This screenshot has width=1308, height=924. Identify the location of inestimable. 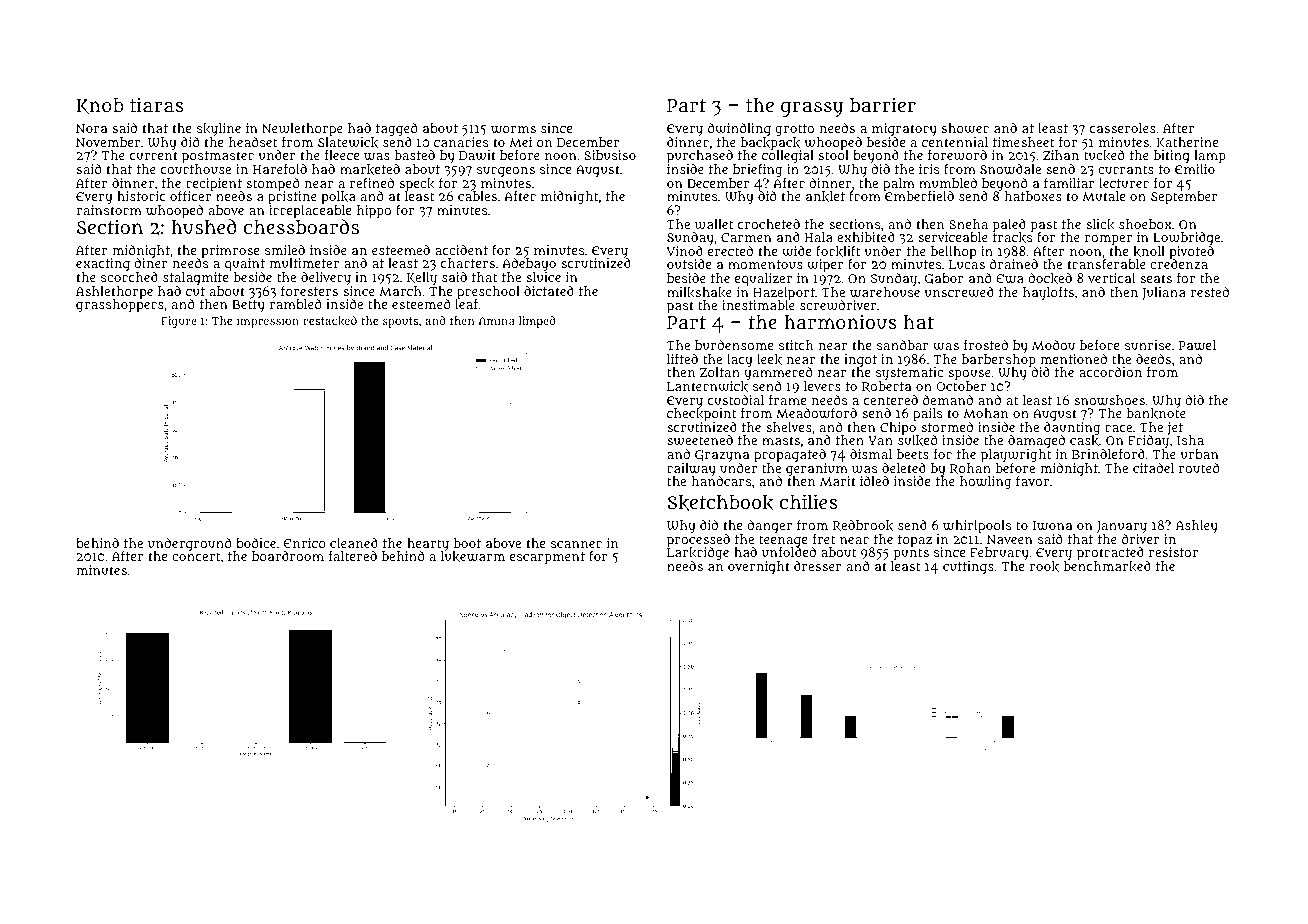
(758, 305).
